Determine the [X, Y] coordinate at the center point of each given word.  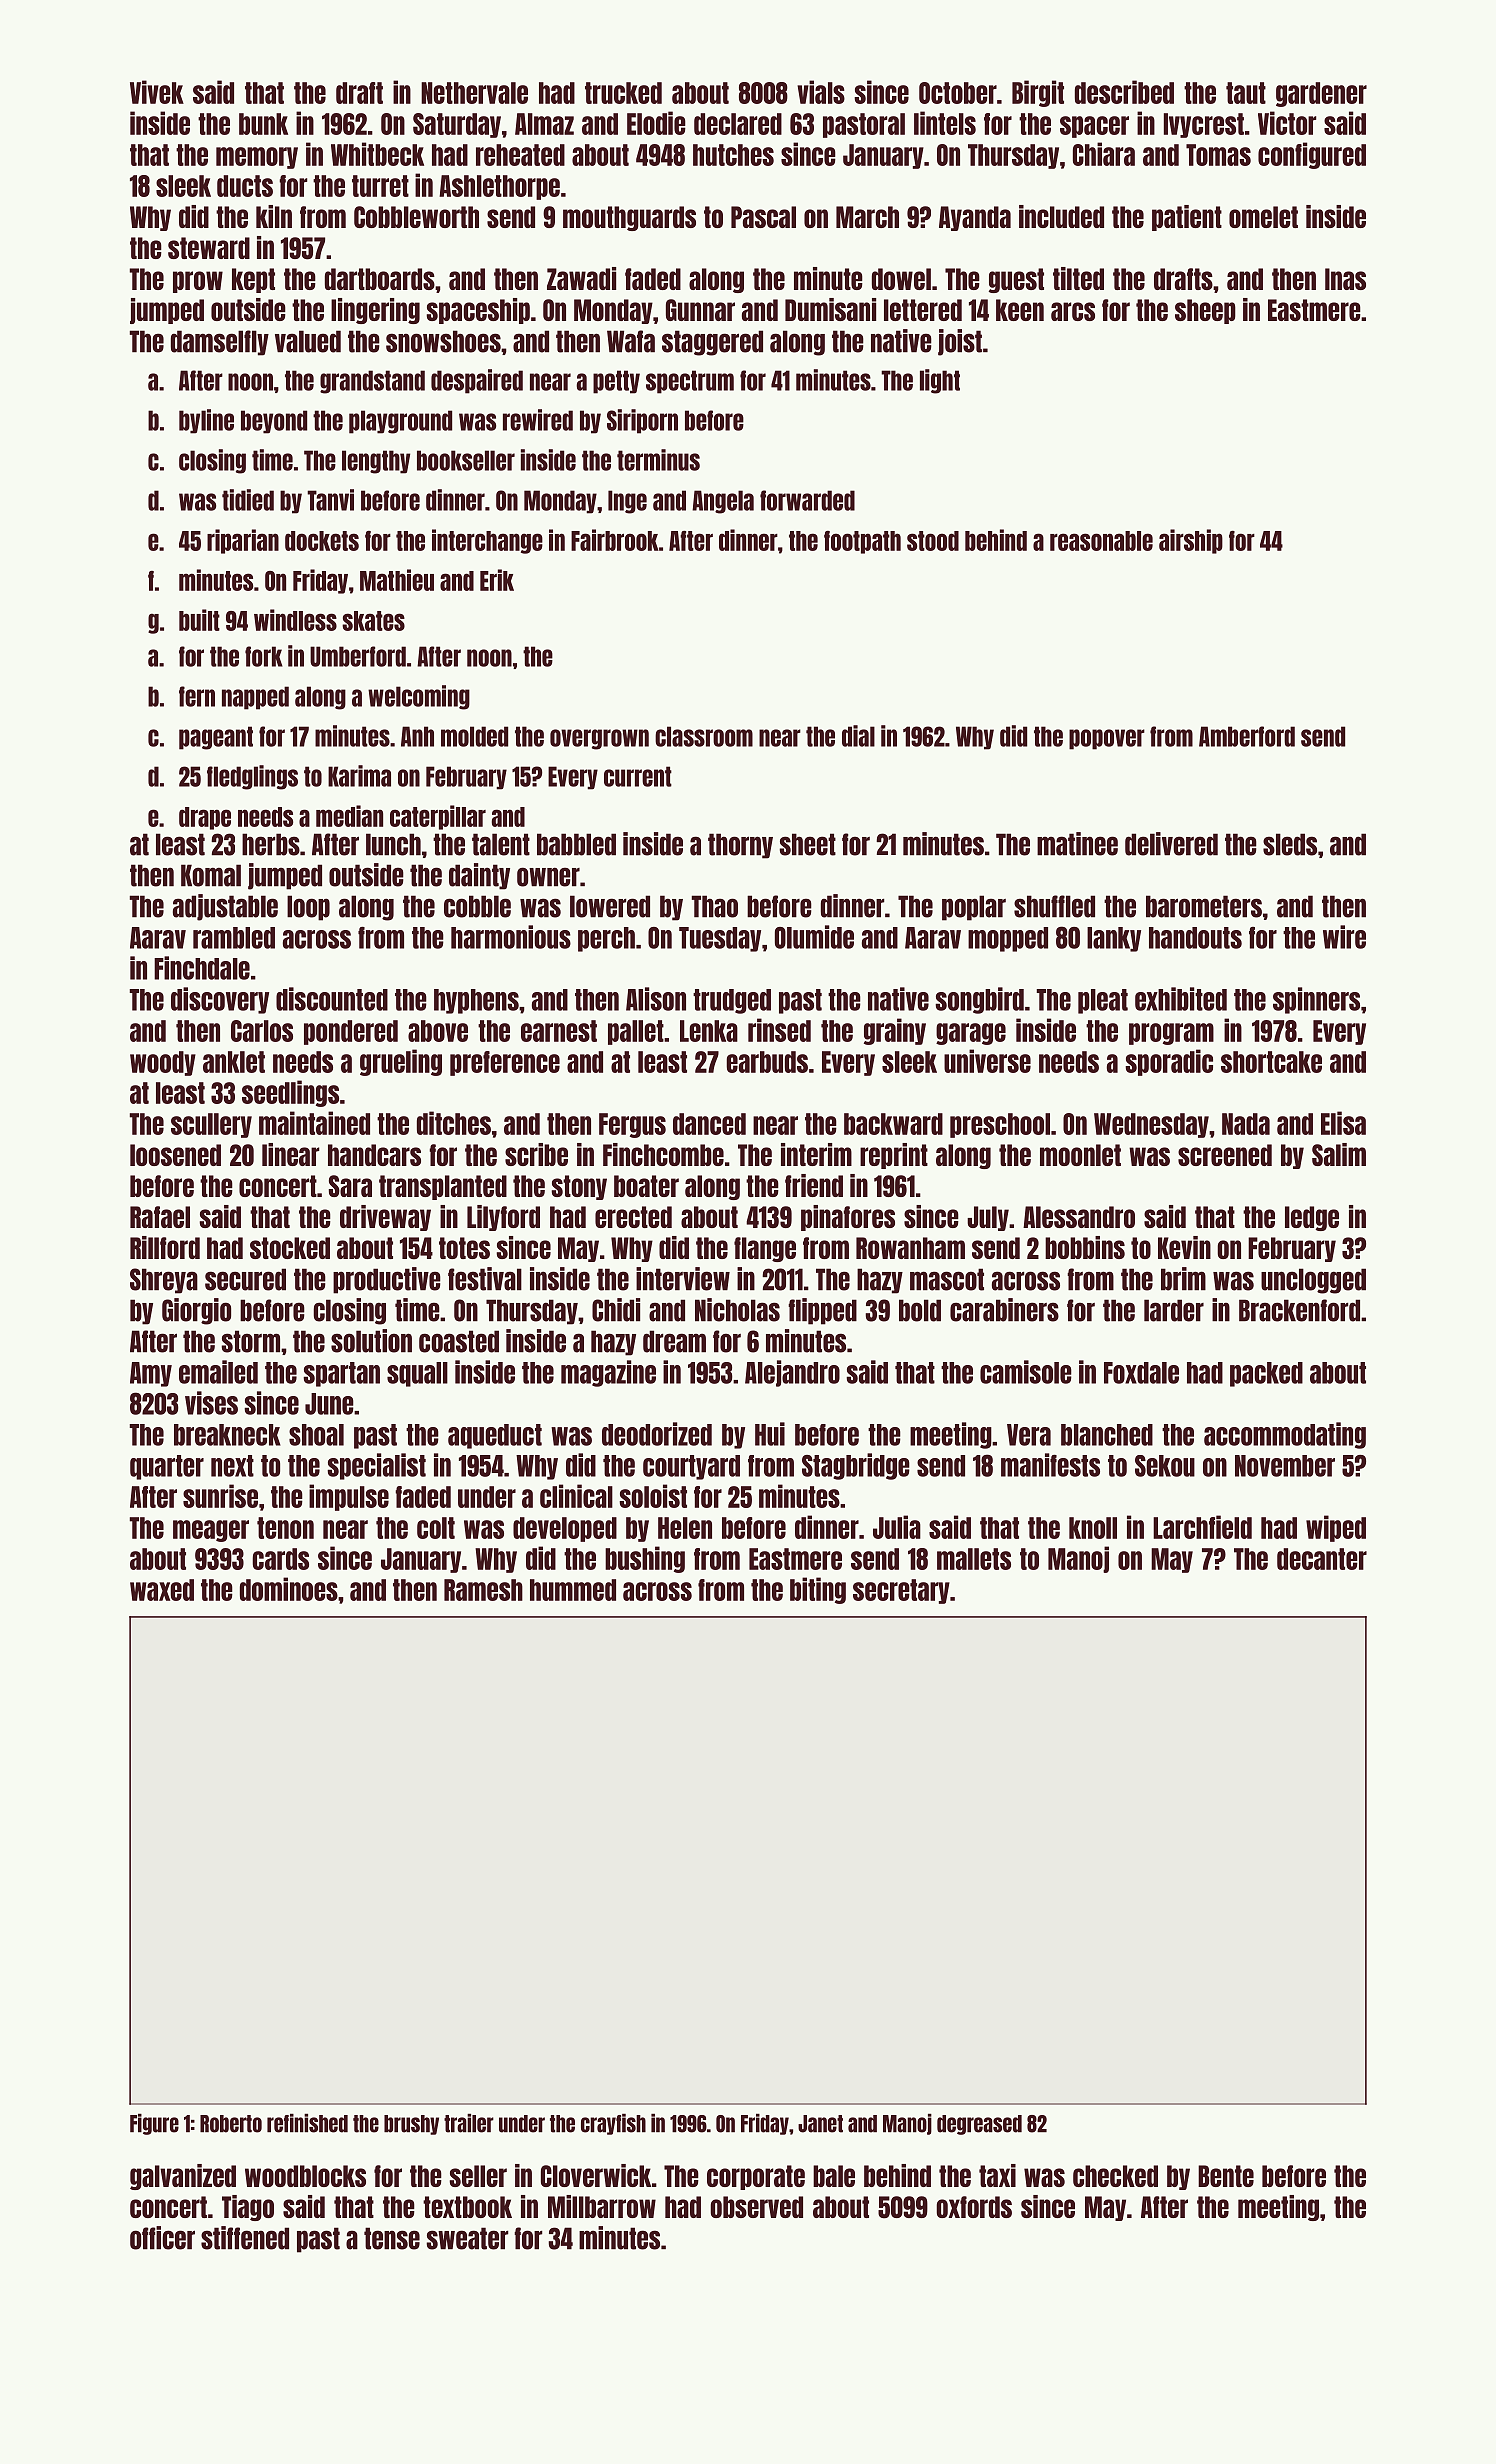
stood [933, 541]
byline [206, 421]
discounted [332, 999]
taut [1246, 93]
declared [738, 124]
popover [1107, 739]
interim [816, 1154]
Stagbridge [856, 1466]
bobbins [1085, 1247]
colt [436, 1528]
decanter [1322, 1559]
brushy [411, 2125]
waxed [162, 1590]
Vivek [157, 92]
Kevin [1184, 1247]
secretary [901, 1591]
